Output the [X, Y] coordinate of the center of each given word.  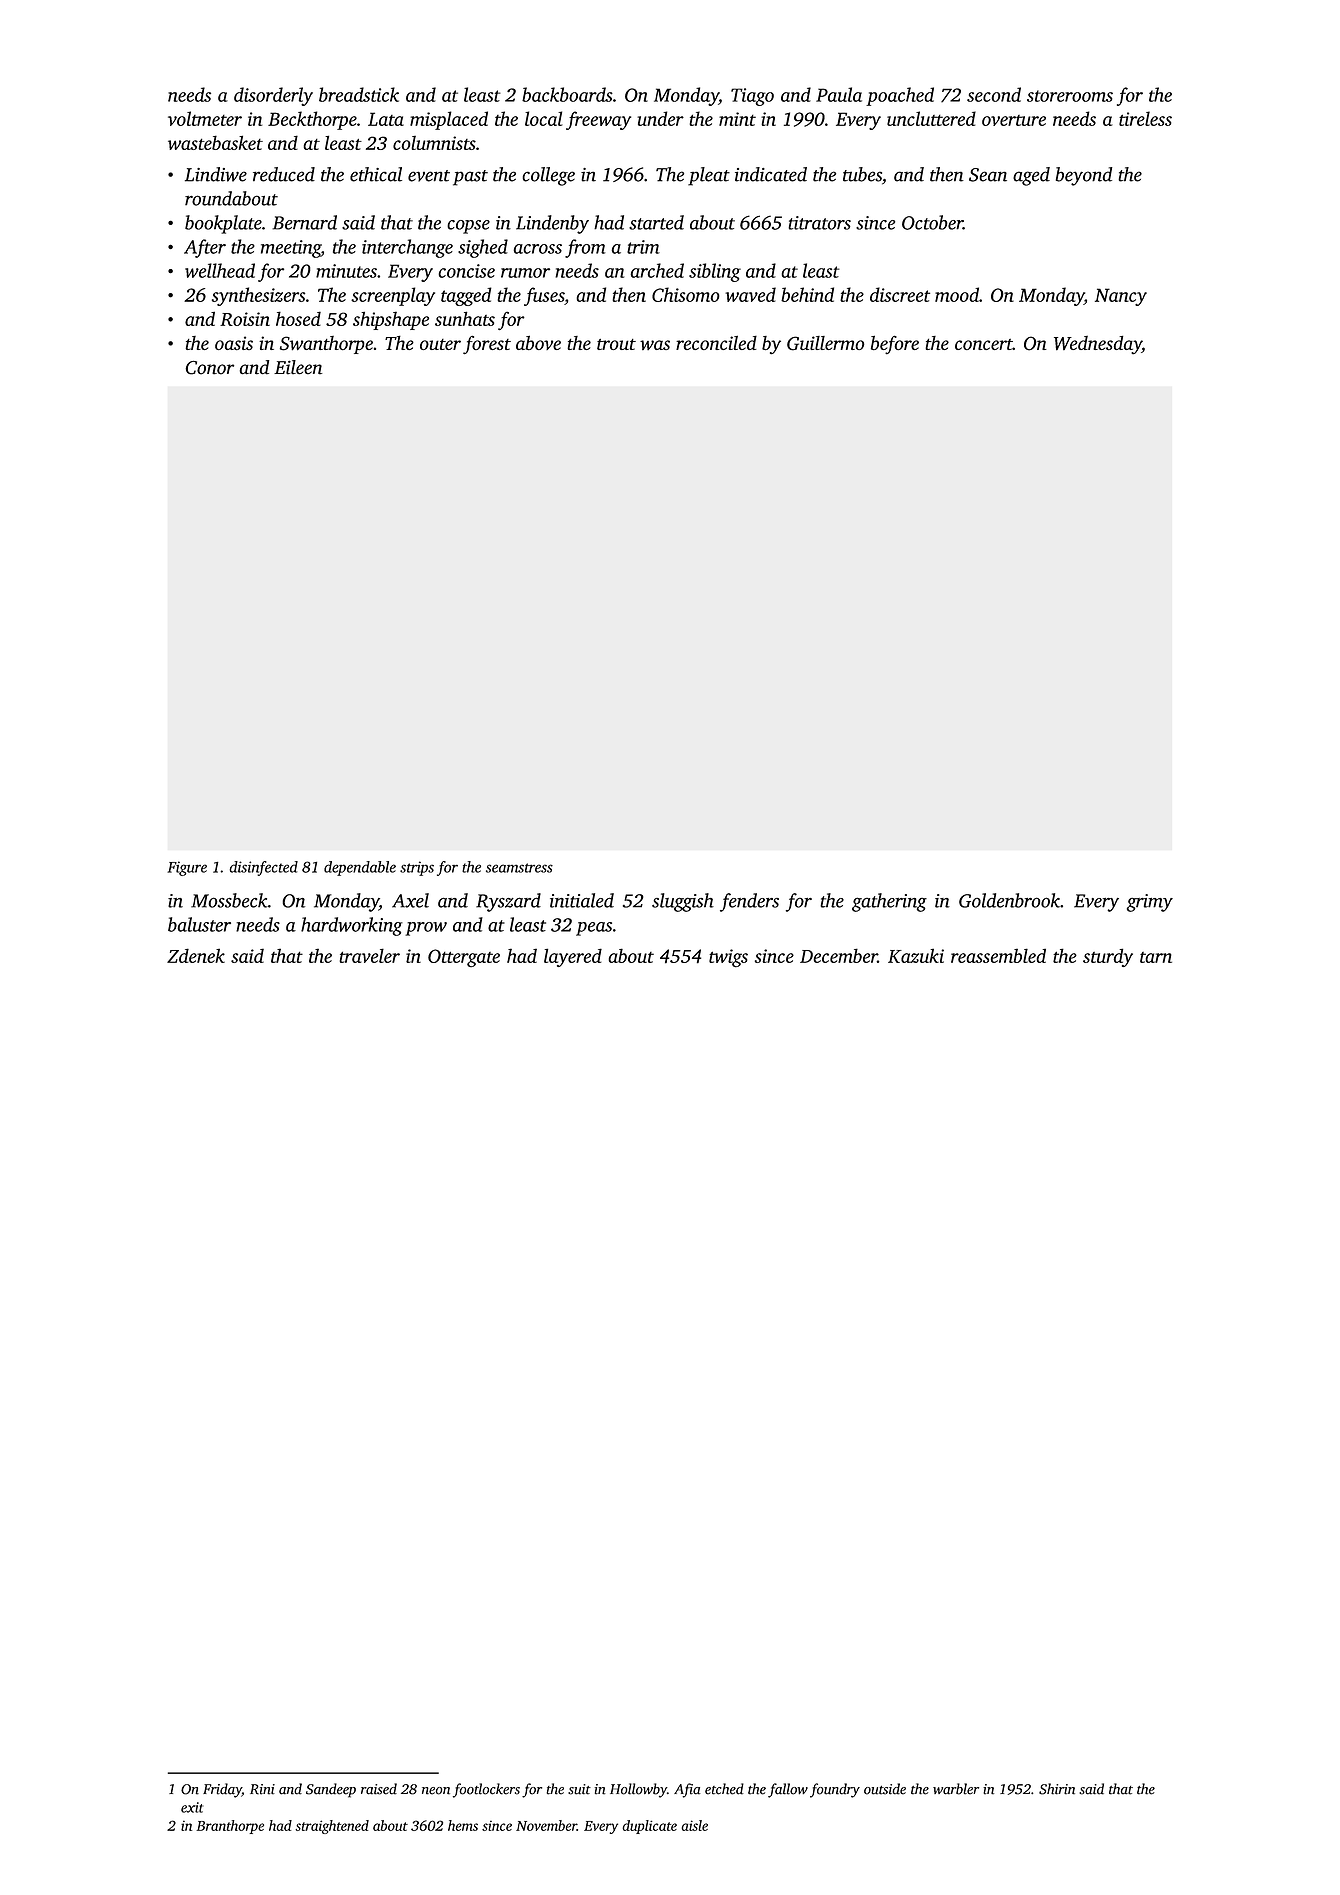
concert [984, 344]
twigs [728, 958]
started [656, 222]
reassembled [998, 955]
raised [379, 1789]
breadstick [359, 94]
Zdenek [196, 955]
